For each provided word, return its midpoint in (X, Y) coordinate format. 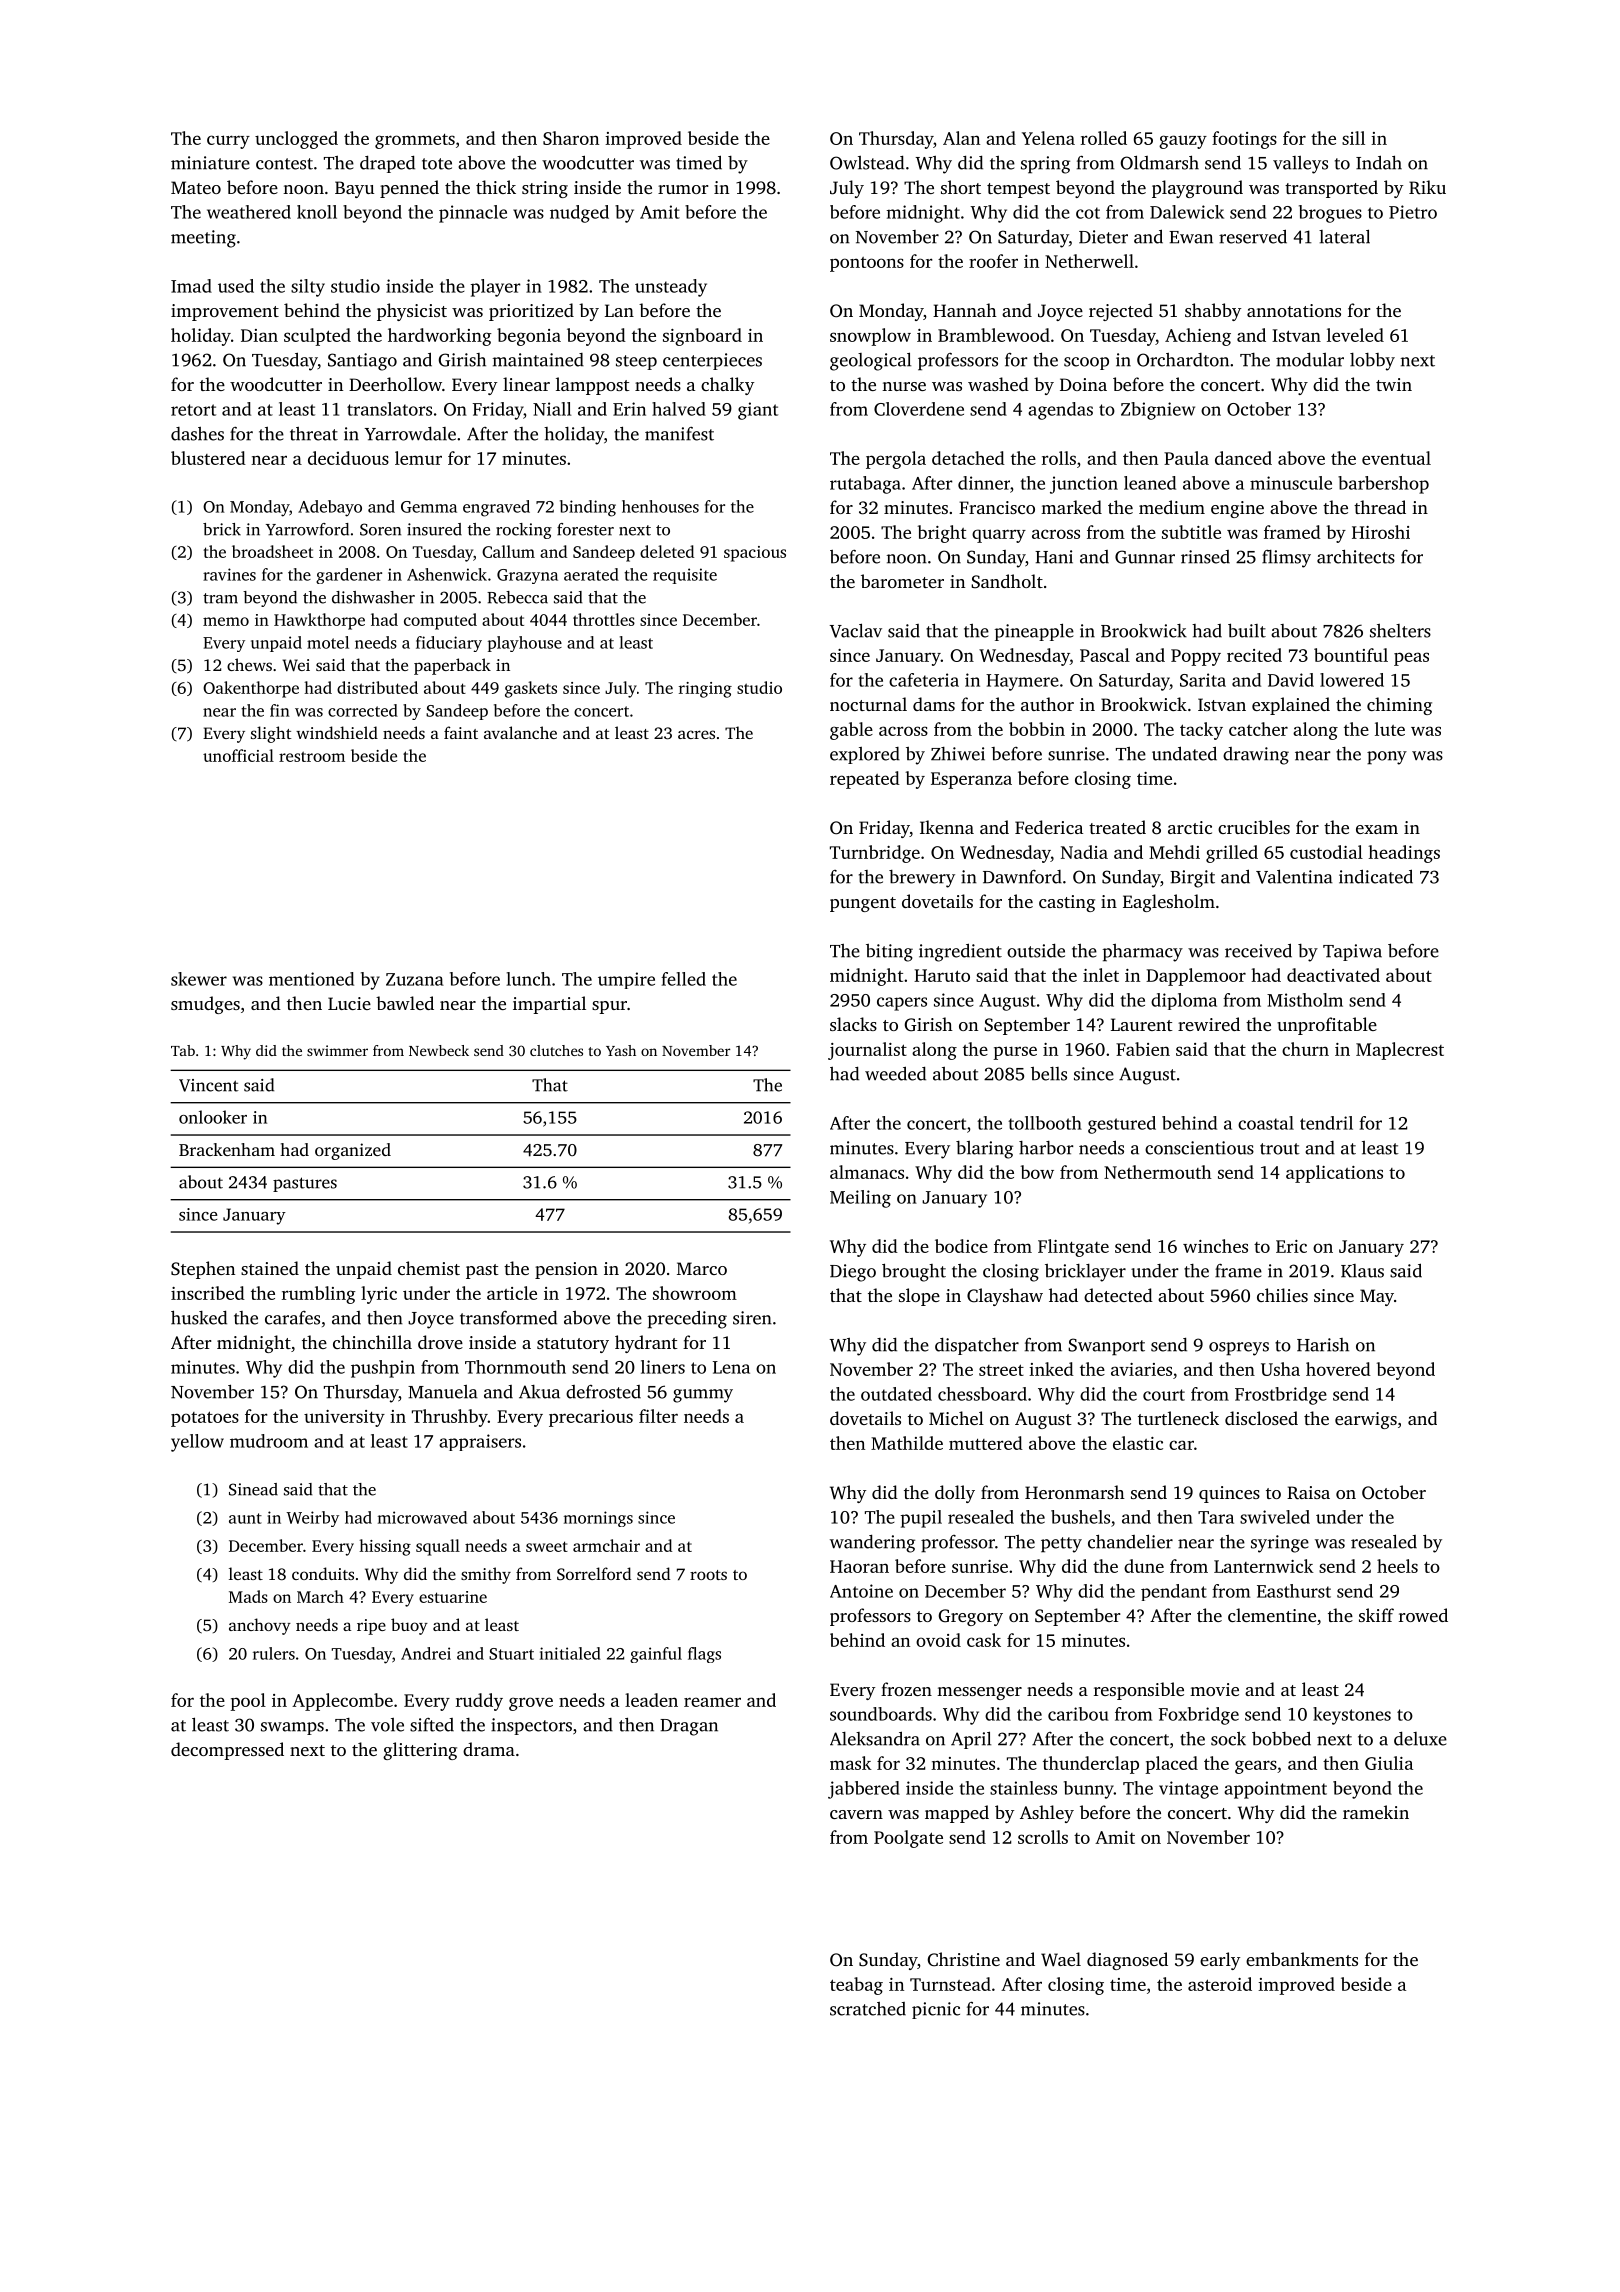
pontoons (867, 264)
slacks (853, 1024)
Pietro (1413, 212)
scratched (868, 2009)
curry (228, 142)
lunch (528, 979)
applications (1334, 1174)
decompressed (227, 1751)
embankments (1302, 1959)
